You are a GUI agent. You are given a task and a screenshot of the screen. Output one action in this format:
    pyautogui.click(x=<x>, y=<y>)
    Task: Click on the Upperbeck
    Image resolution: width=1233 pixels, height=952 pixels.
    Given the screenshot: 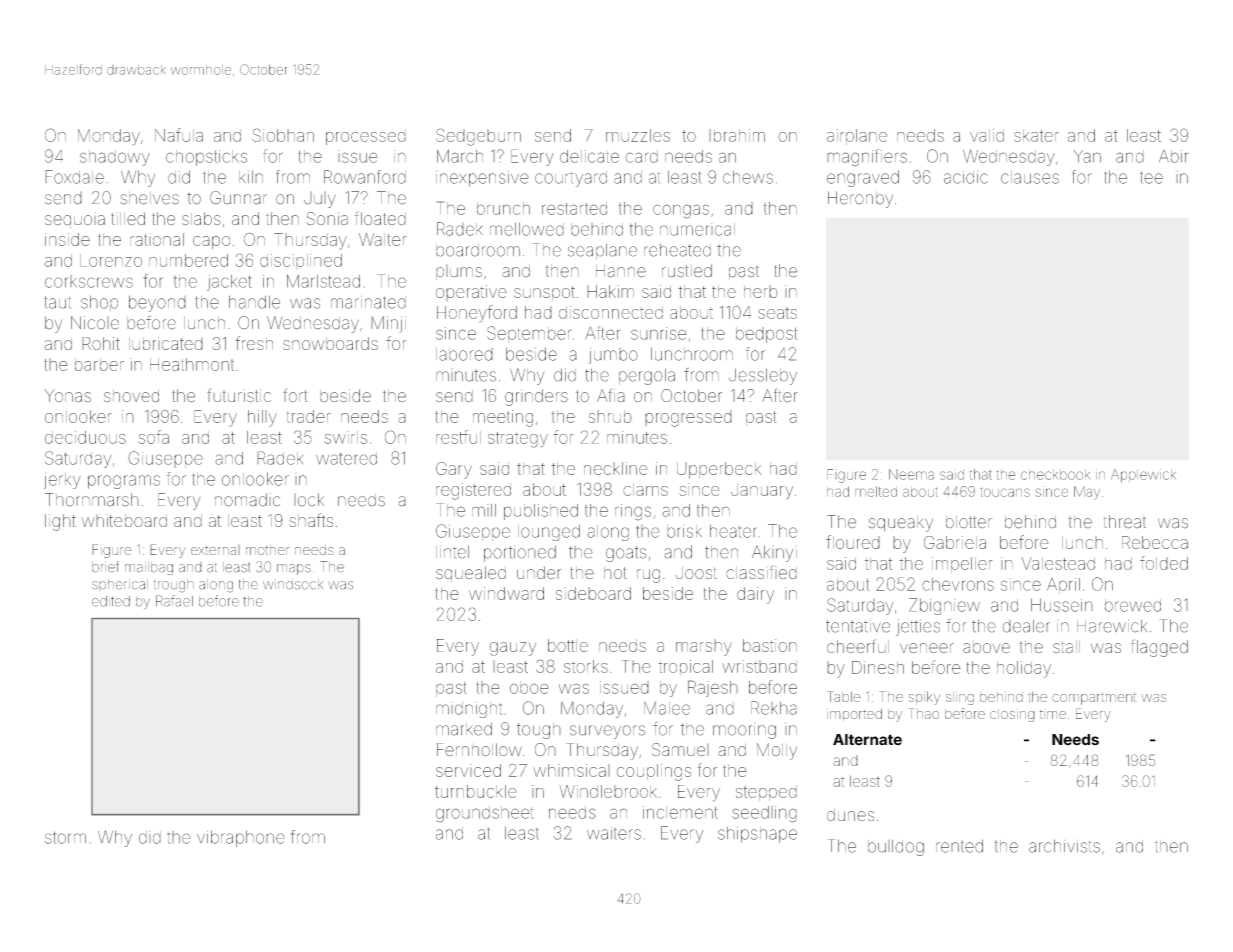 What is the action you would take?
    pyautogui.click(x=719, y=470)
